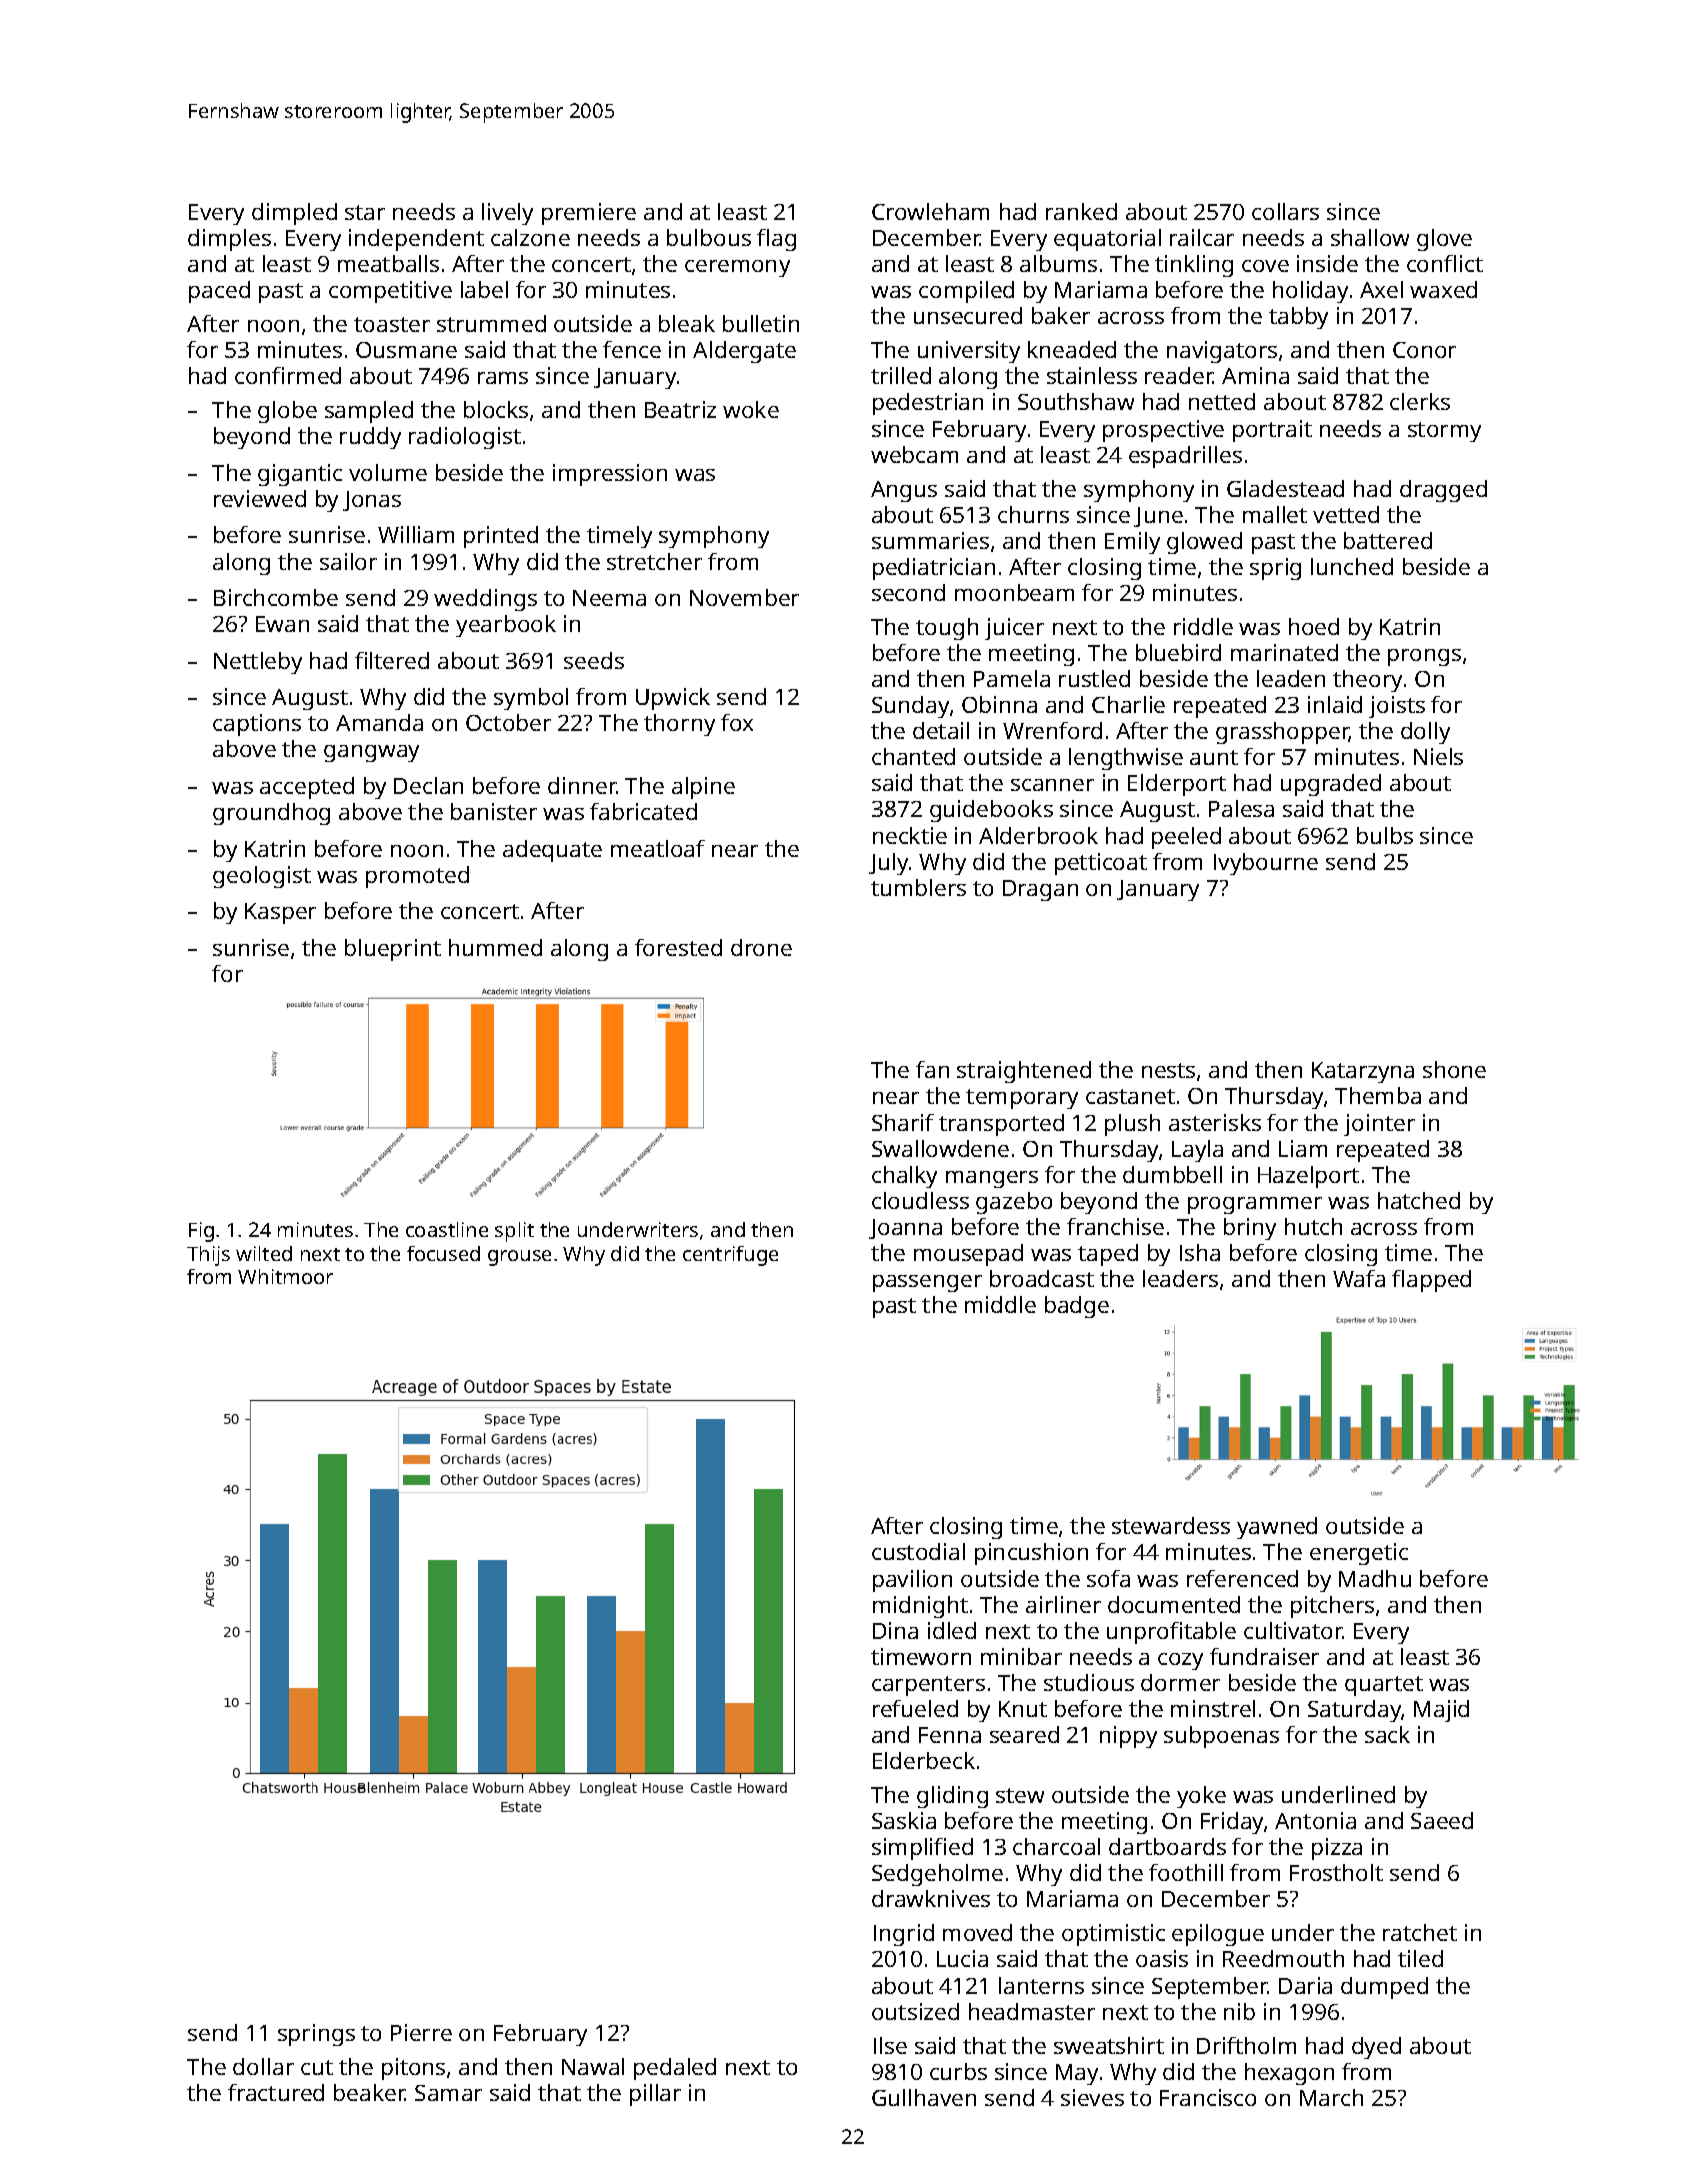  I want to click on Dina, so click(895, 1630).
